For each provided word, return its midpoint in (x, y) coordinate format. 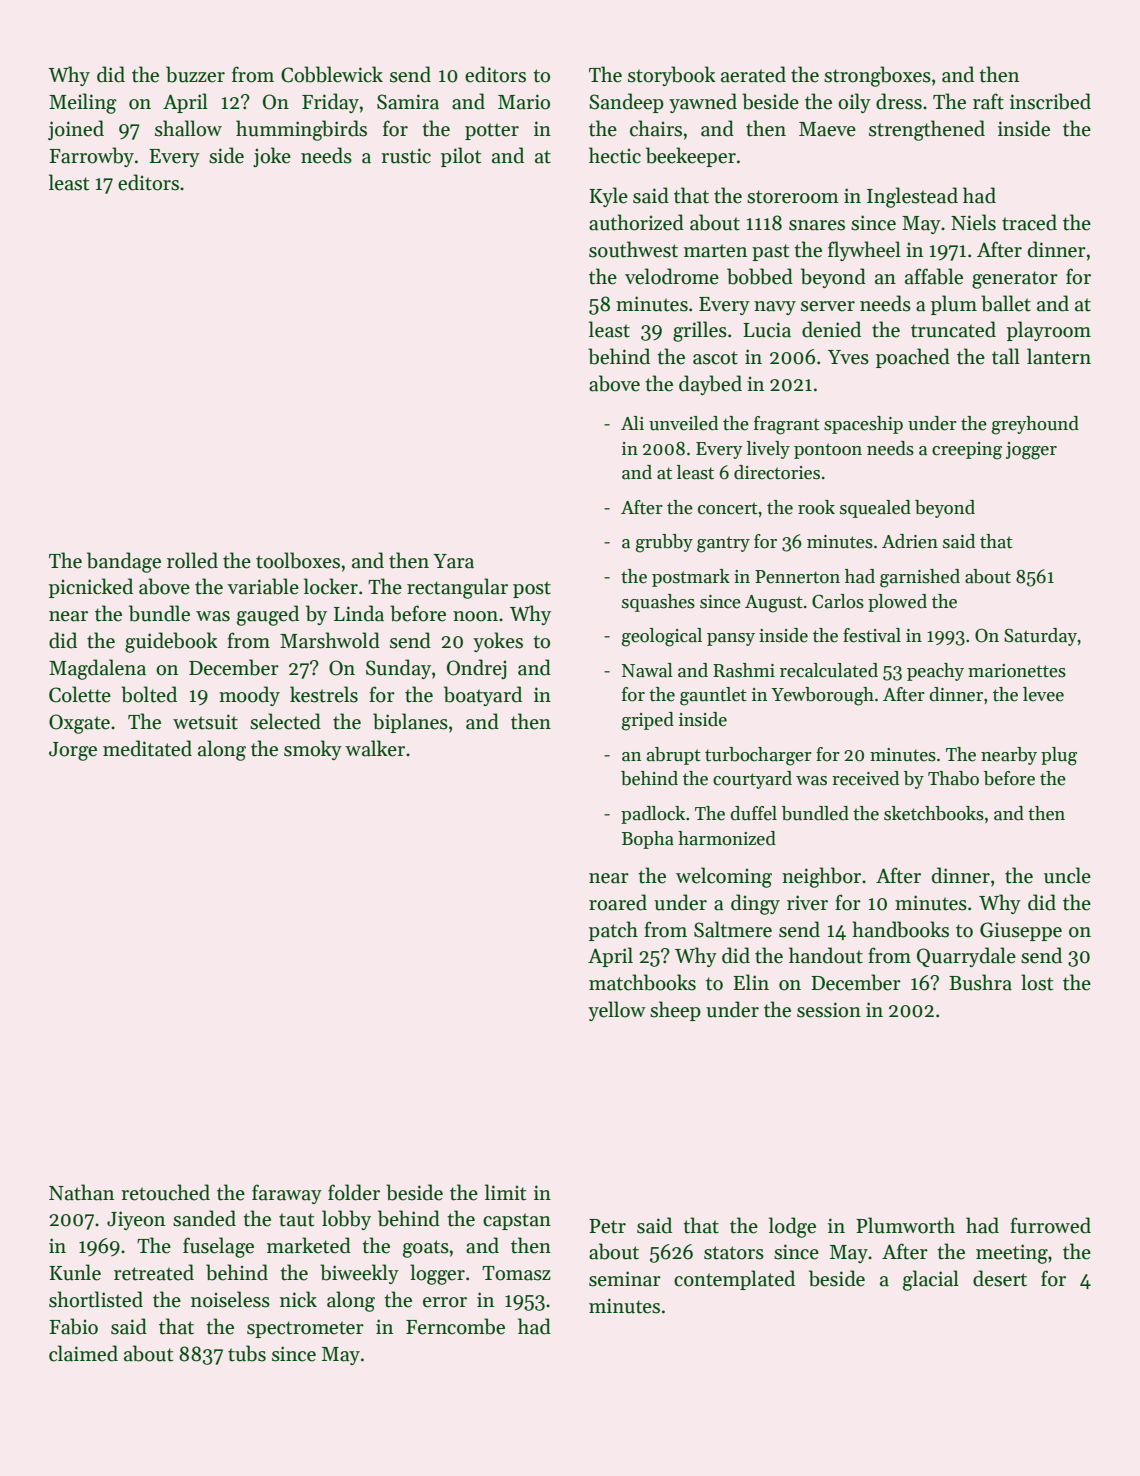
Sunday (398, 669)
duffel (753, 813)
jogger (1031, 451)
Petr (607, 1226)
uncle (1067, 875)
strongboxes (877, 76)
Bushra (980, 982)
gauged (268, 615)
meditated (147, 748)
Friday (330, 103)
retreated (154, 1272)
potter (492, 131)
